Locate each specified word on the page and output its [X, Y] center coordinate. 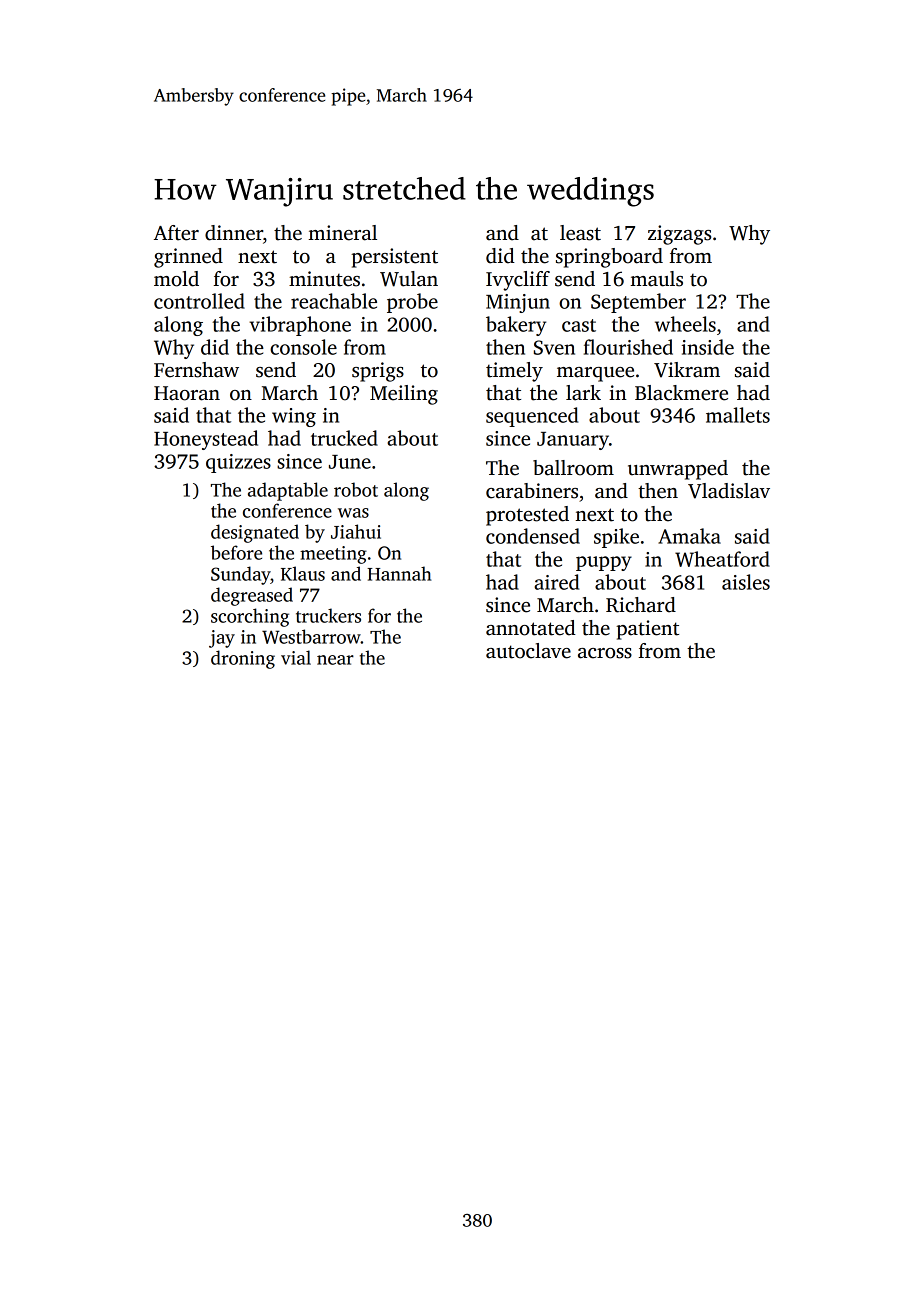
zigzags [679, 235]
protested [527, 516]
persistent [394, 258]
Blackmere [681, 393]
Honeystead [206, 440]
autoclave [528, 651]
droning [243, 659]
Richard [641, 605]
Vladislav [729, 491]
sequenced [532, 417]
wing [294, 417]
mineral [342, 233]
